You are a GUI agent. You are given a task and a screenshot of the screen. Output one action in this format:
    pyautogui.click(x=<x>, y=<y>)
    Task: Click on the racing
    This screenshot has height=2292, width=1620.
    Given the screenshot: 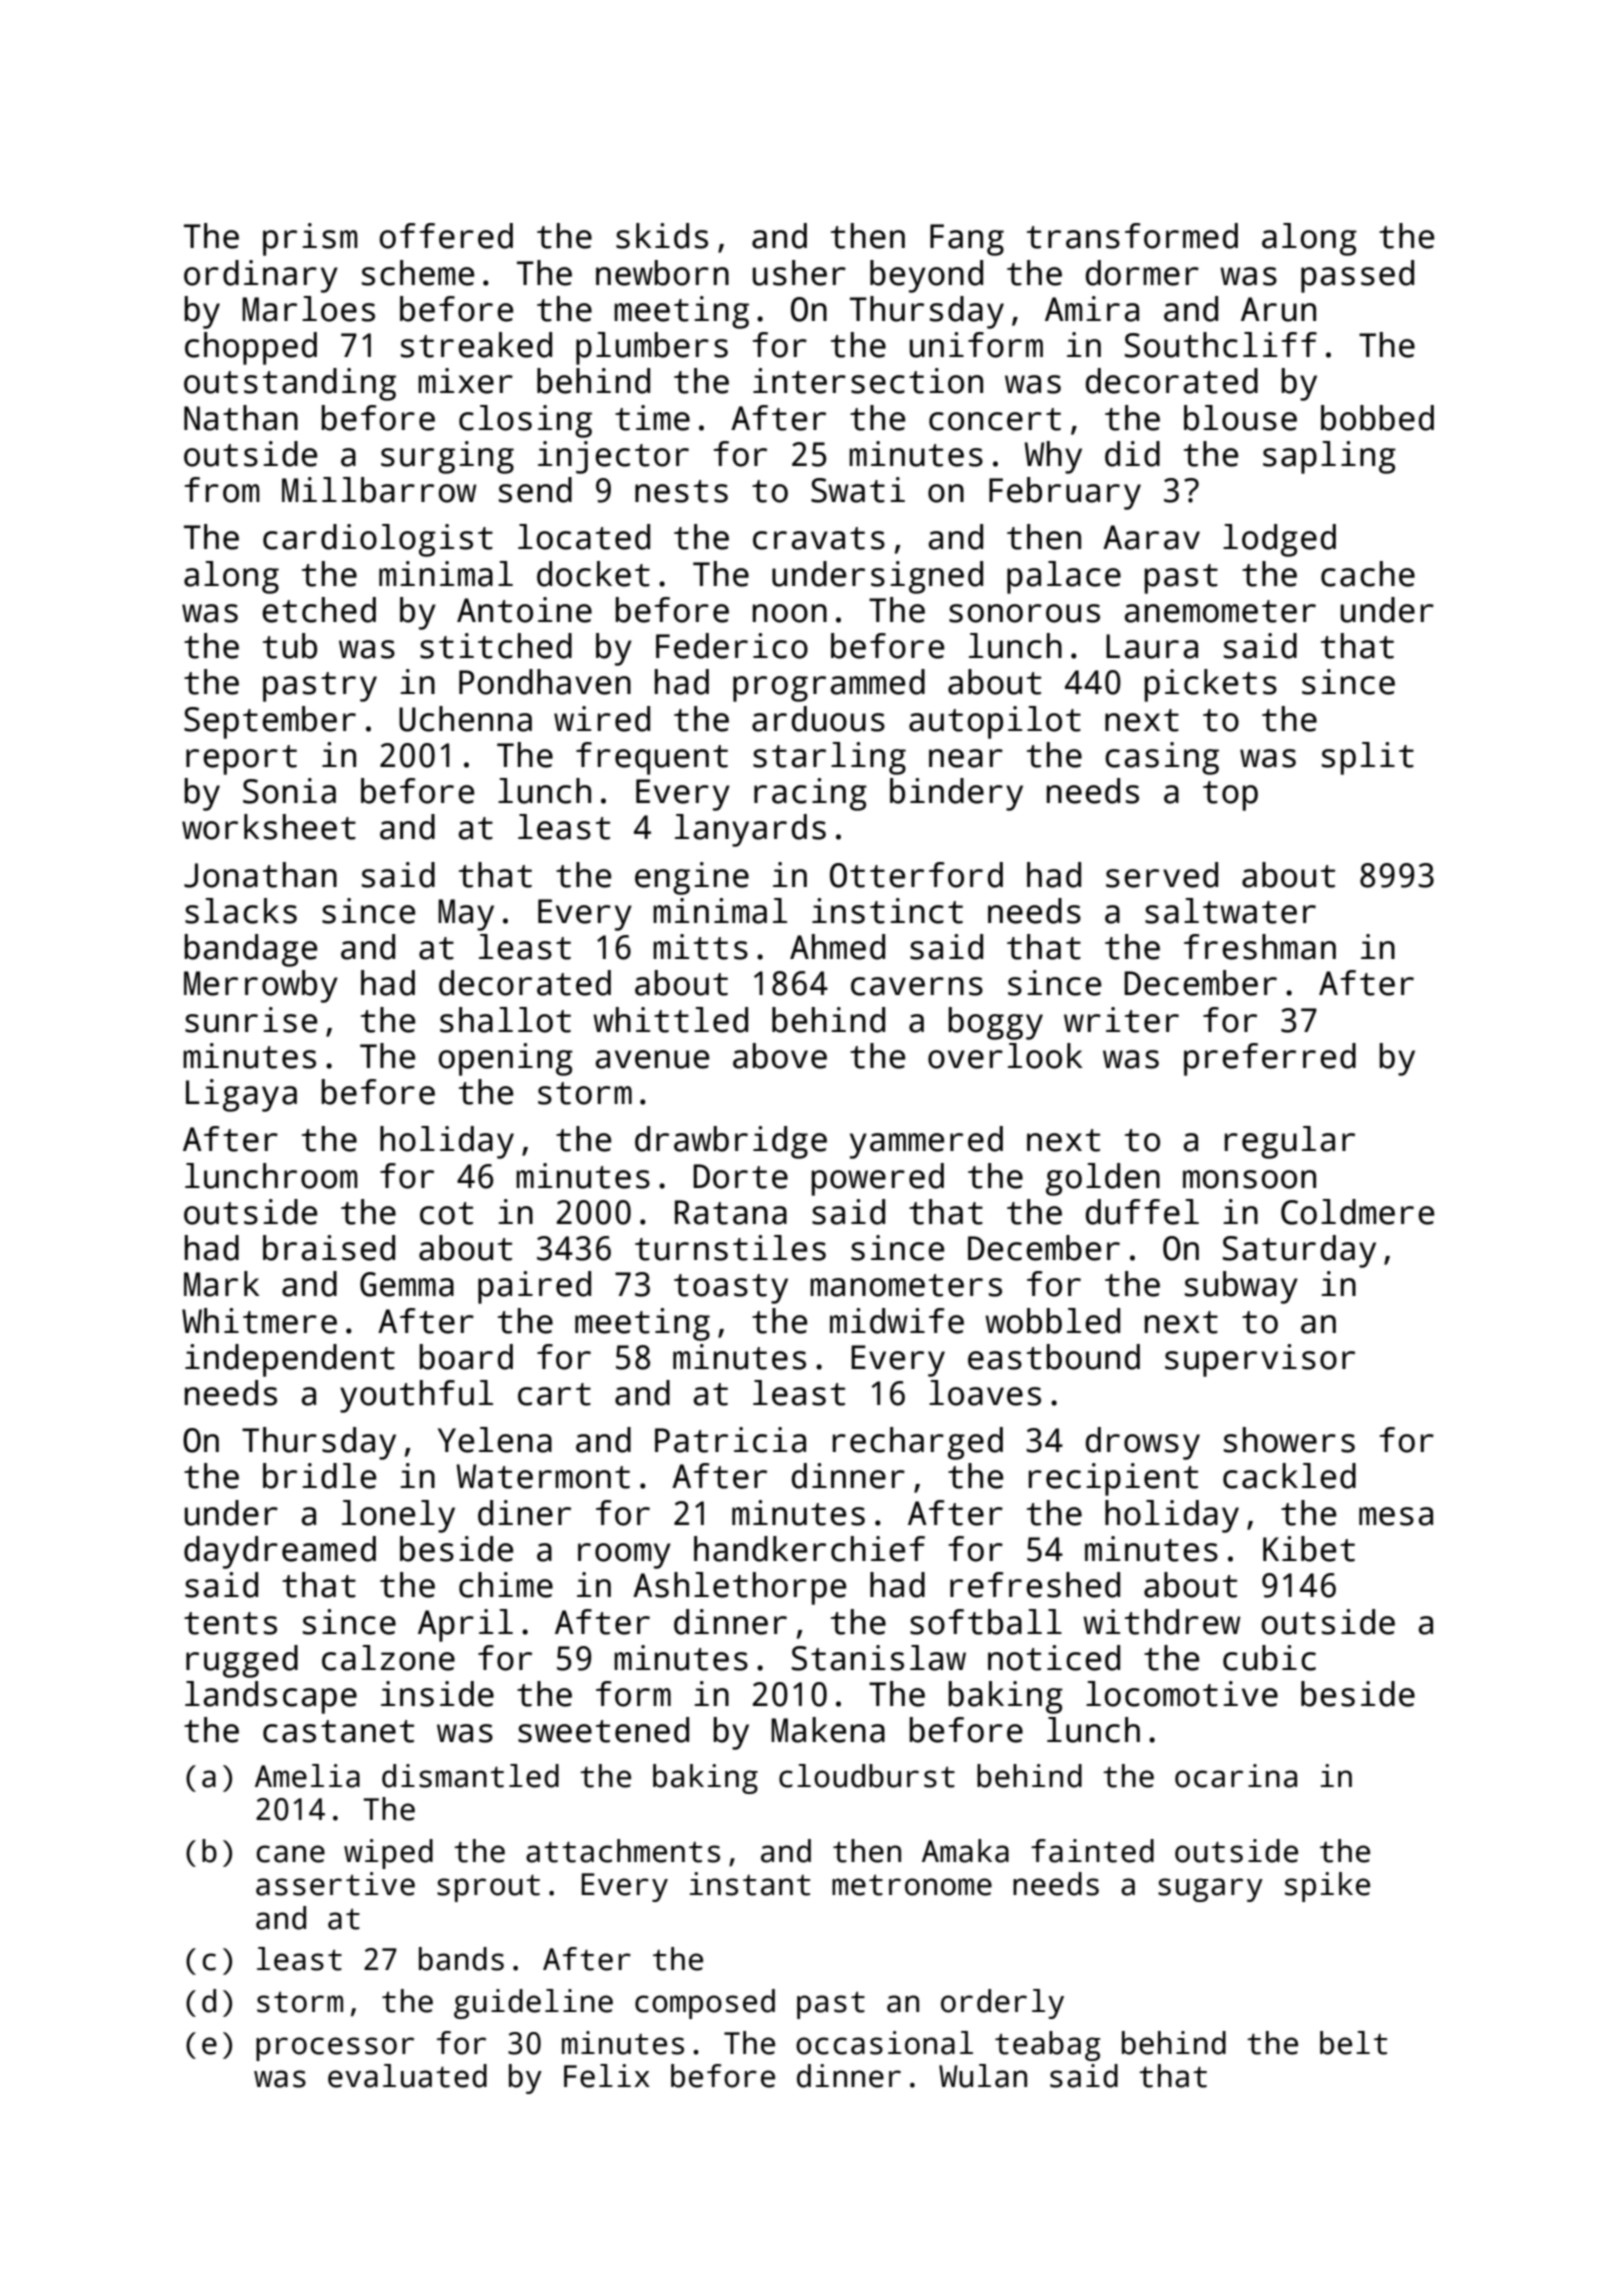 What is the action you would take?
    pyautogui.click(x=810, y=794)
